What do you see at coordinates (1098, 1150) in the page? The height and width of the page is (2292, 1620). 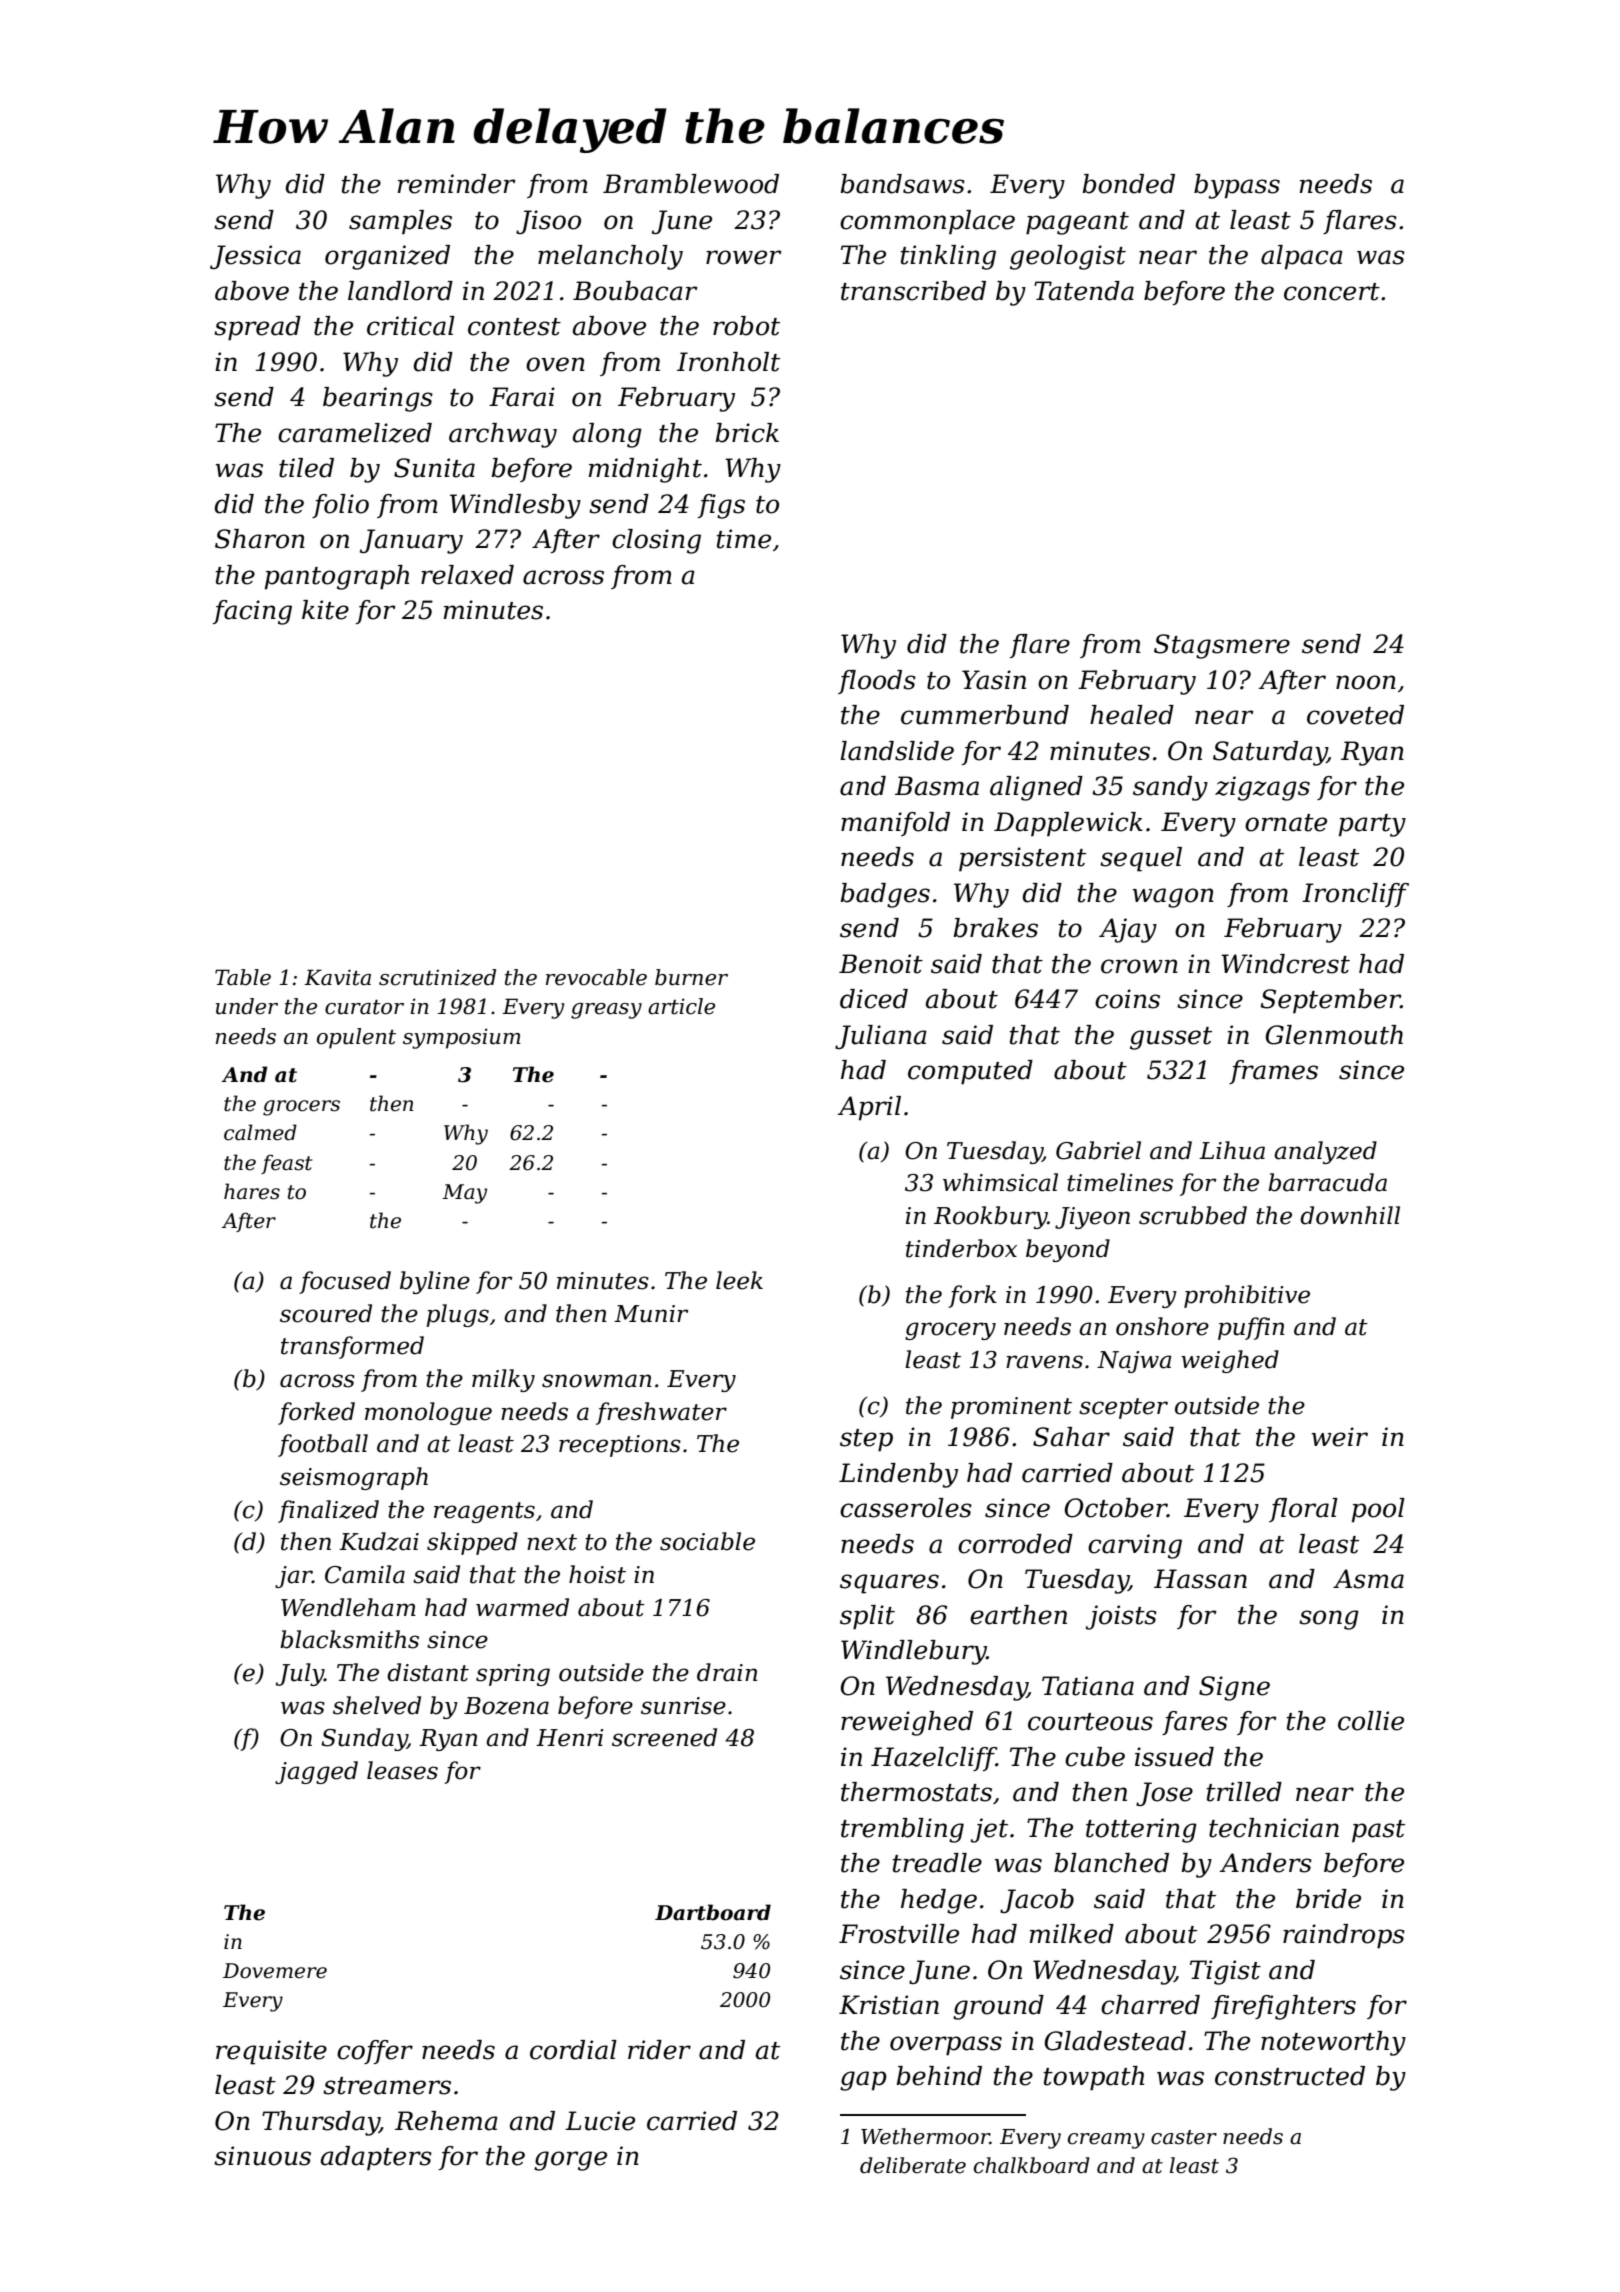 I see `Gabriel` at bounding box center [1098, 1150].
